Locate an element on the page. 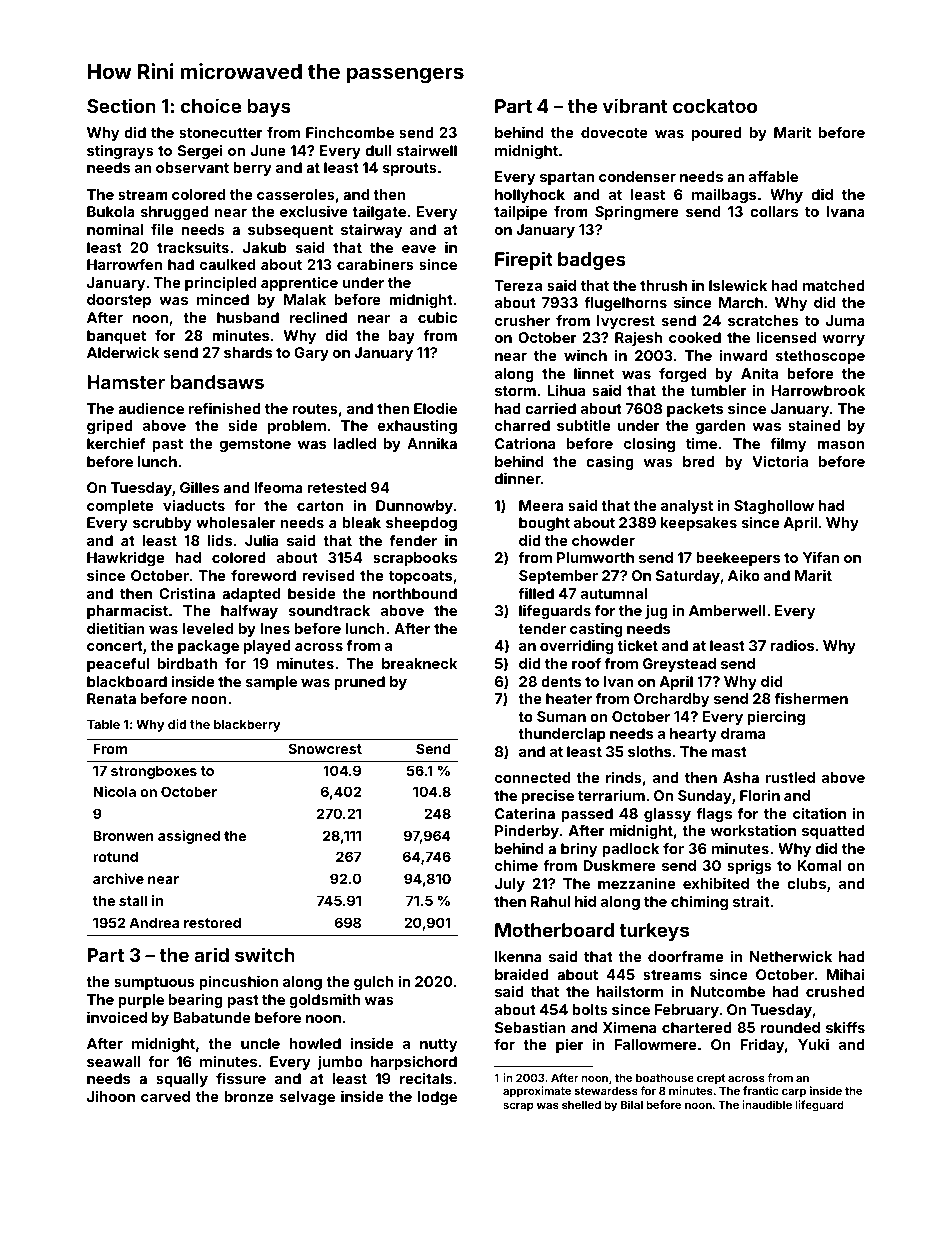  shelled is located at coordinates (581, 1105).
